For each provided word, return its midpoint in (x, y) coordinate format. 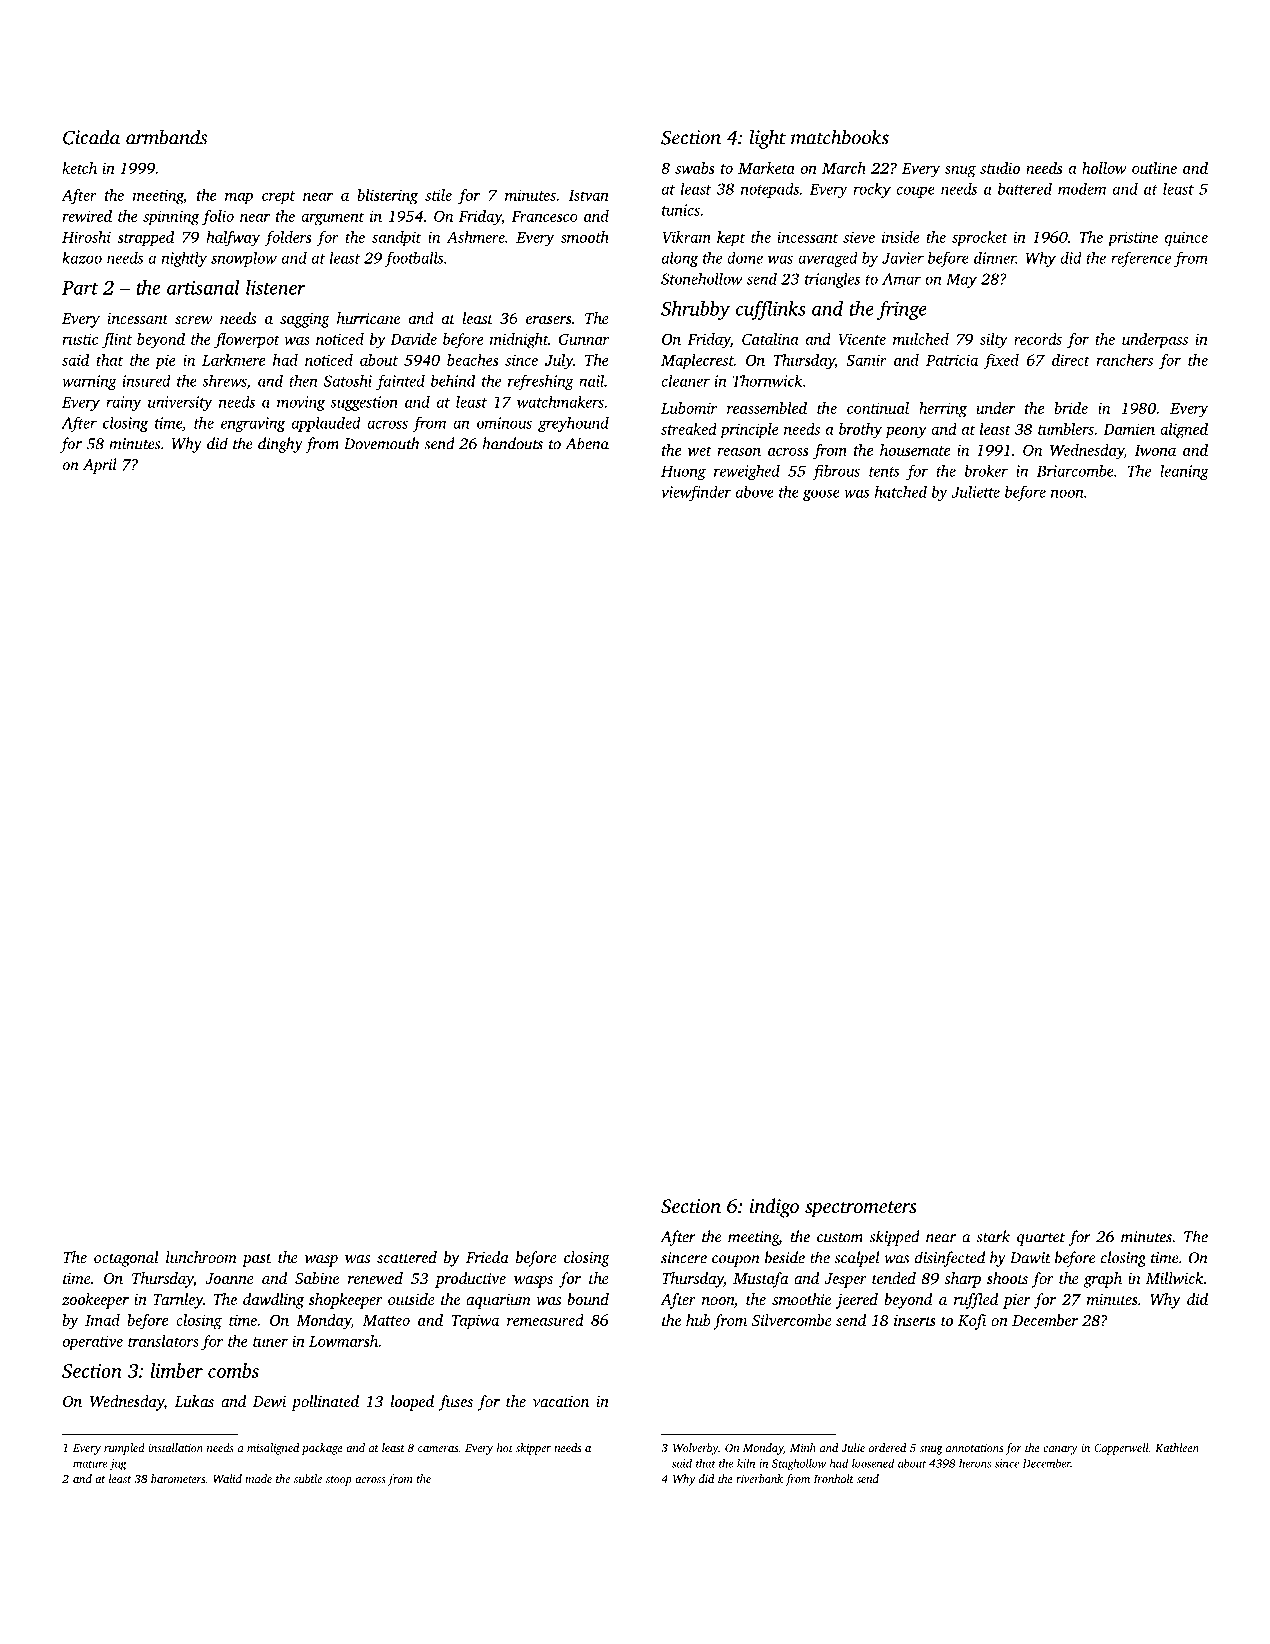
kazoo (82, 258)
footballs (414, 259)
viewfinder (696, 493)
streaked (689, 429)
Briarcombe (1075, 470)
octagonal (126, 1259)
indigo (774, 1208)
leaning (1184, 472)
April (100, 466)
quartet (1041, 1239)
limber (177, 1370)
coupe (916, 192)
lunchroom (201, 1257)
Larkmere (233, 360)
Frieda (487, 1257)
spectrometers (861, 1209)
